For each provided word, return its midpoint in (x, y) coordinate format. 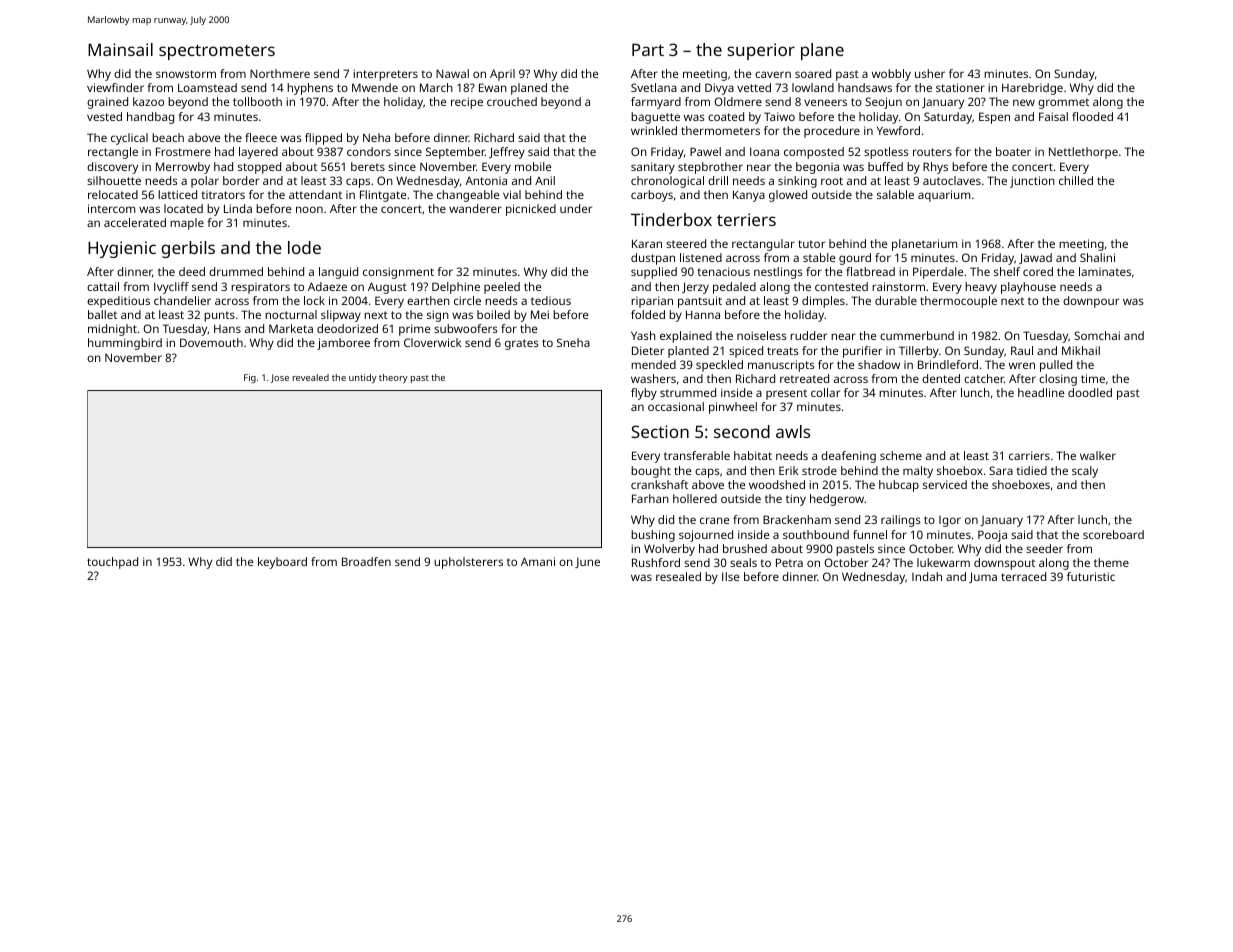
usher (930, 73)
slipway (341, 316)
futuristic (1091, 576)
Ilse (730, 576)
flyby (644, 394)
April (502, 75)
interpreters (385, 75)
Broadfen (366, 561)
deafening (848, 457)
